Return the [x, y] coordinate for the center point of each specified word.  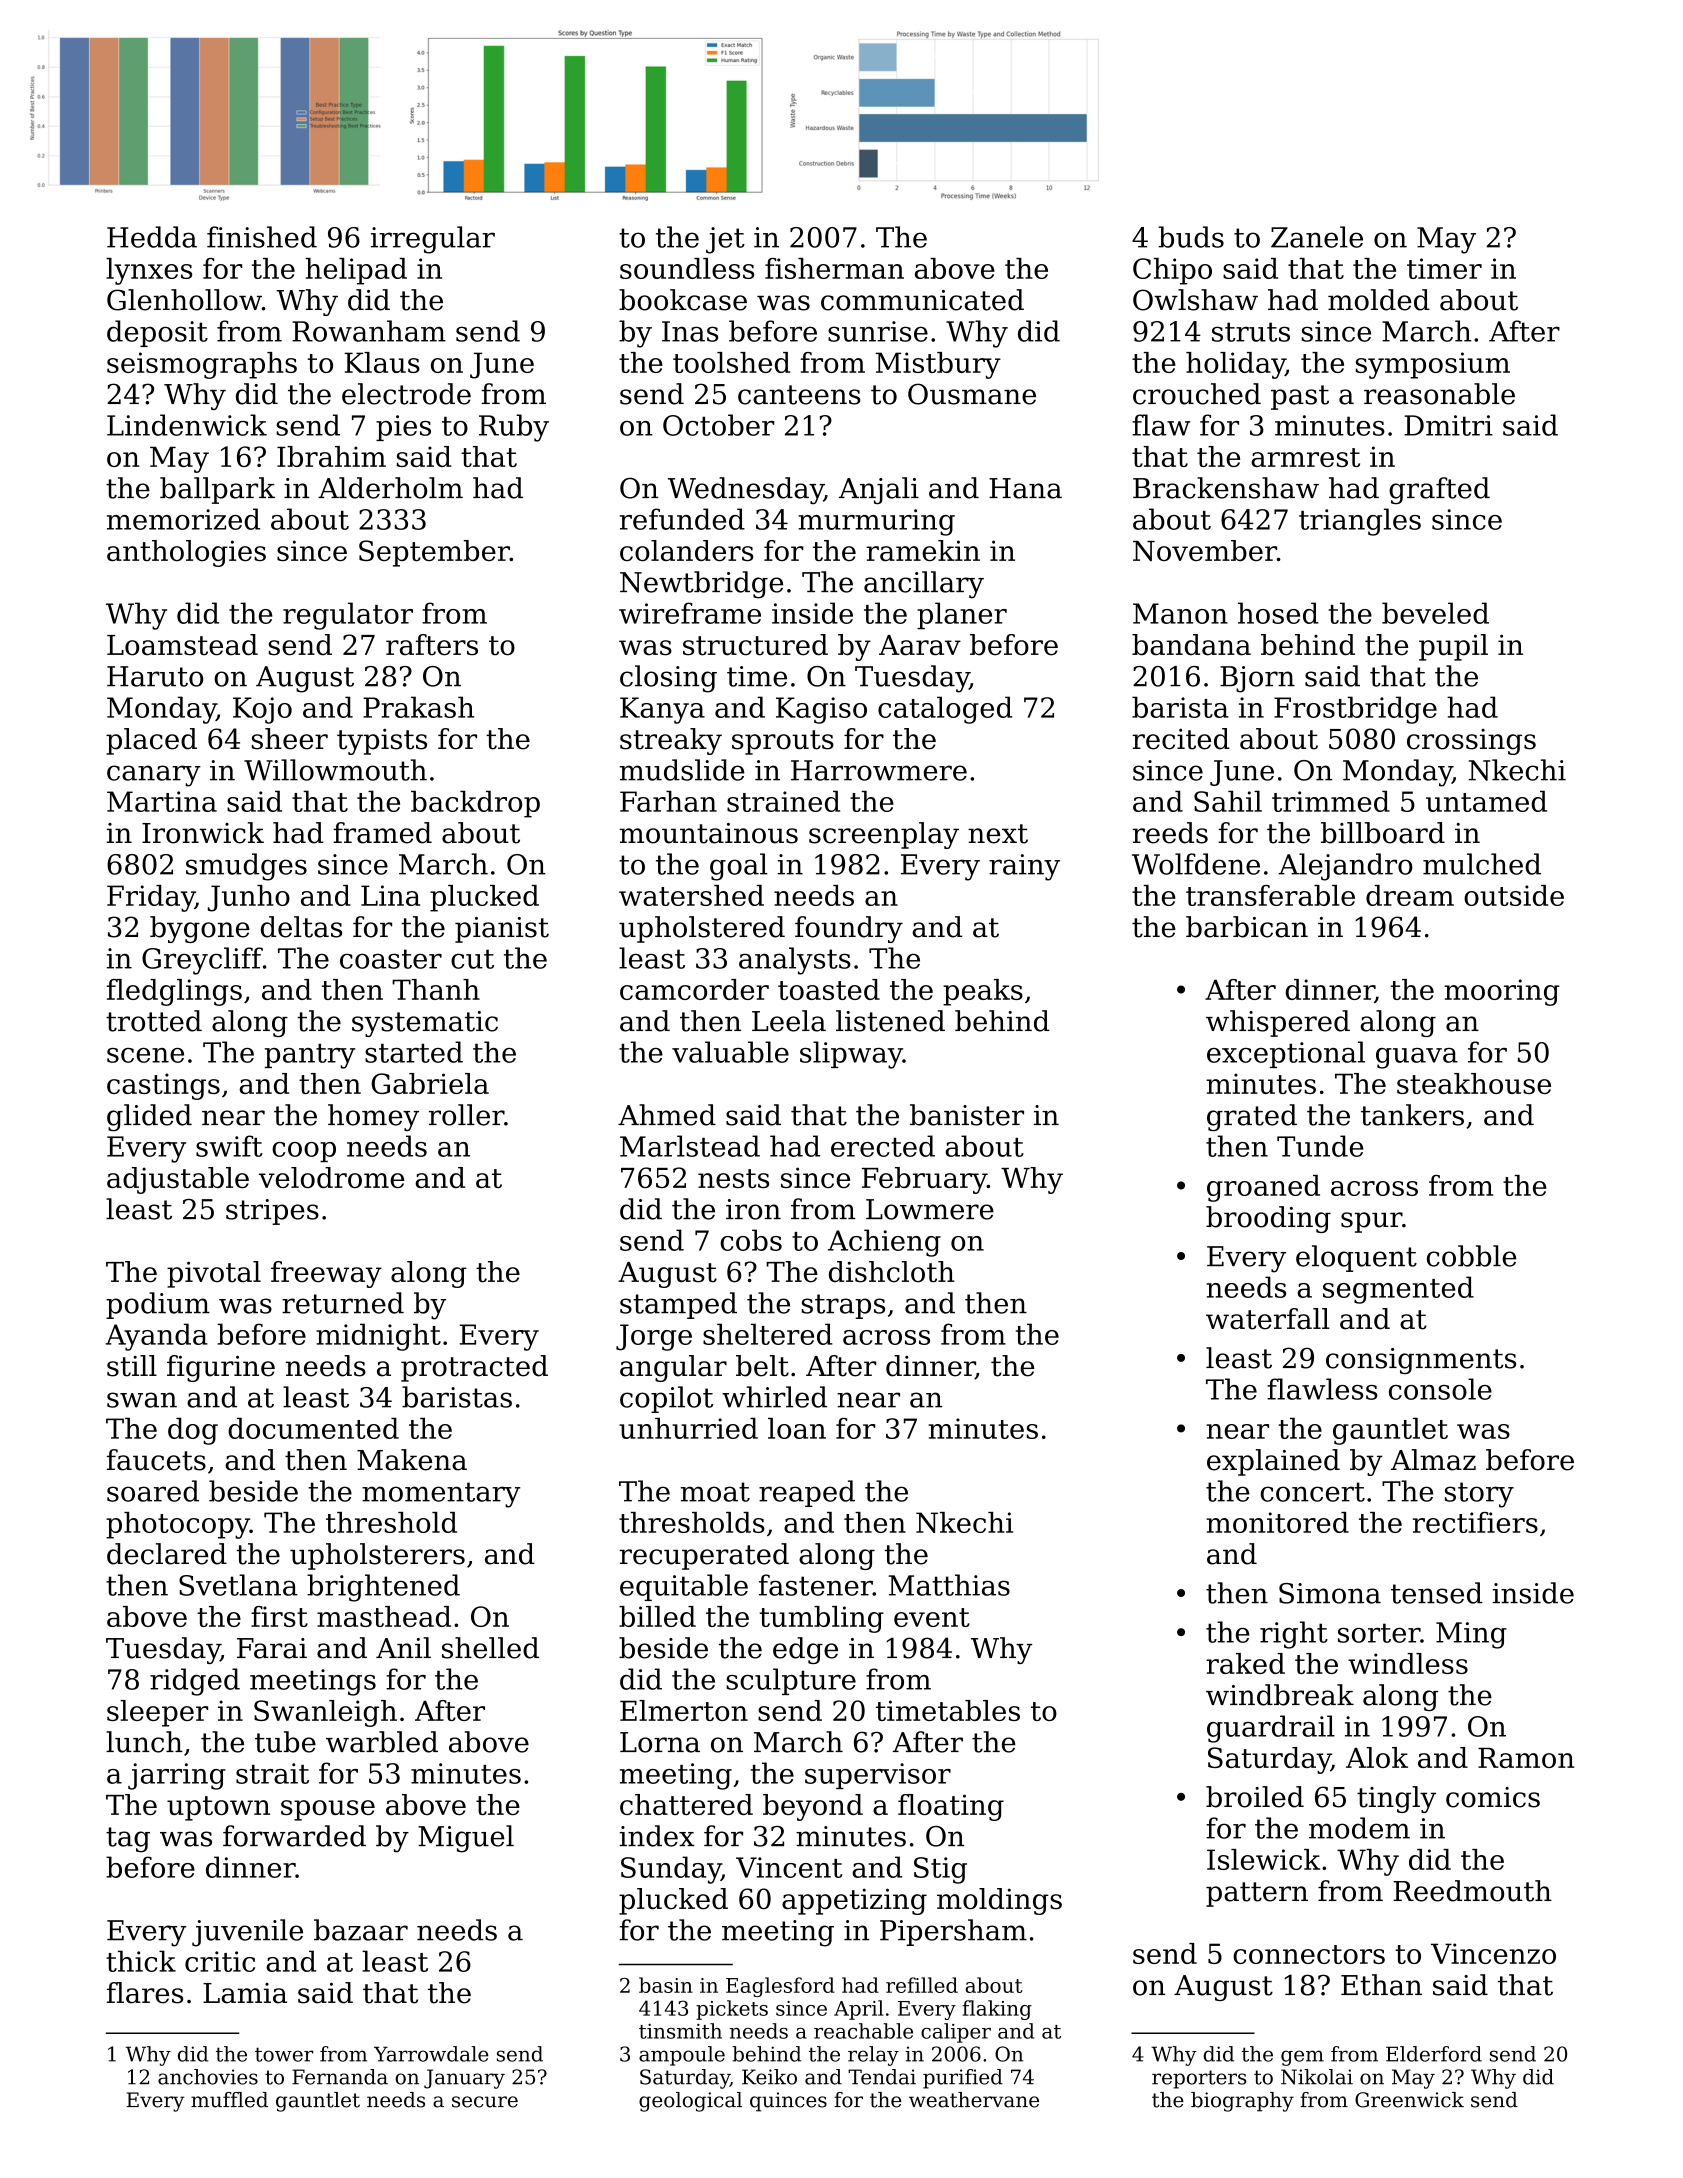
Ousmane [972, 394]
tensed [1437, 1593]
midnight [378, 1337]
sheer [290, 739]
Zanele [1317, 237]
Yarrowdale [431, 2054]
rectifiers [1475, 1522]
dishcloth [892, 1272]
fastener [816, 1585]
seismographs [202, 365]
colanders [687, 550]
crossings [1471, 742]
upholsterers [377, 1556]
